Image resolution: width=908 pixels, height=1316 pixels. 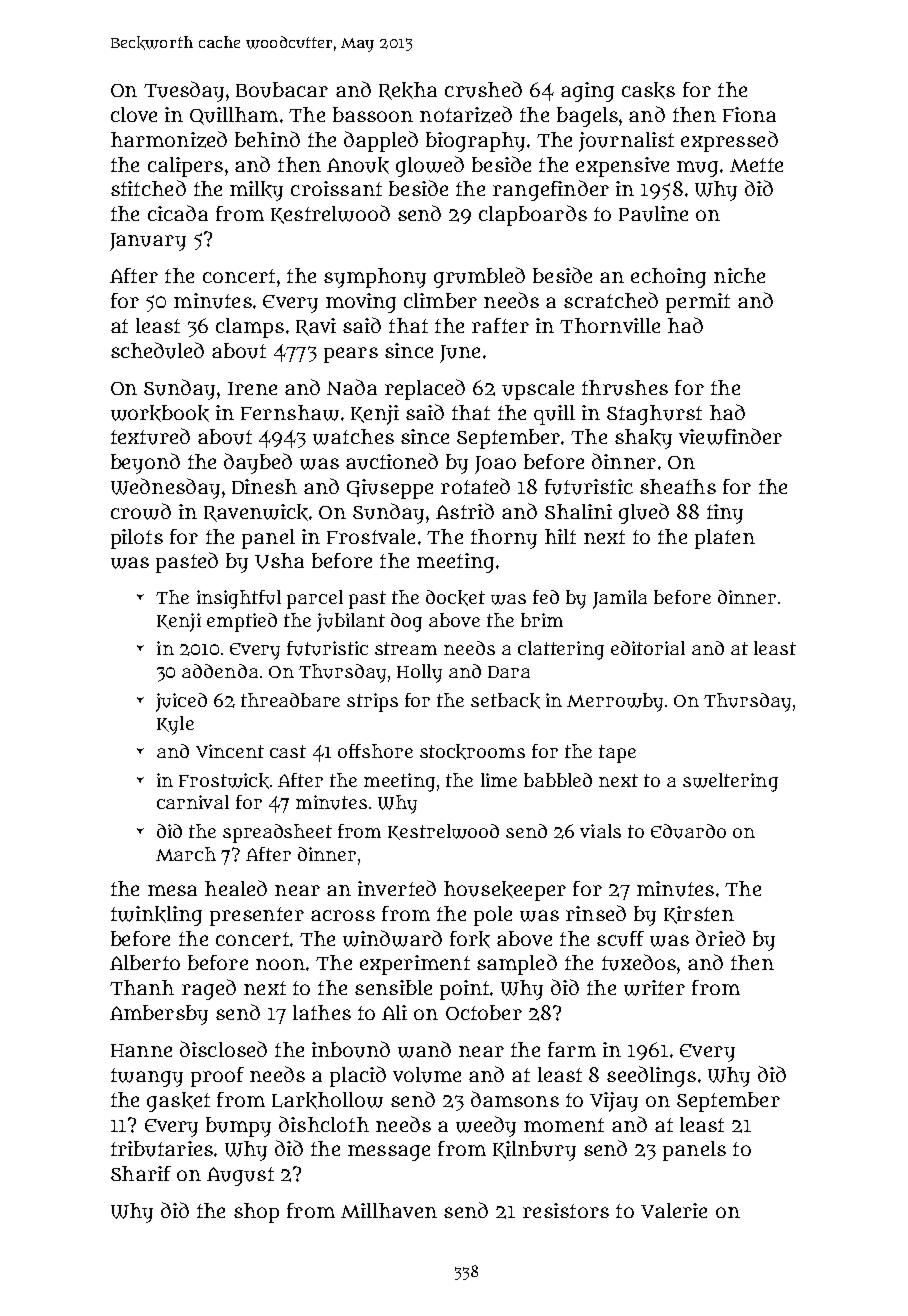 I want to click on bagels, so click(x=587, y=117).
